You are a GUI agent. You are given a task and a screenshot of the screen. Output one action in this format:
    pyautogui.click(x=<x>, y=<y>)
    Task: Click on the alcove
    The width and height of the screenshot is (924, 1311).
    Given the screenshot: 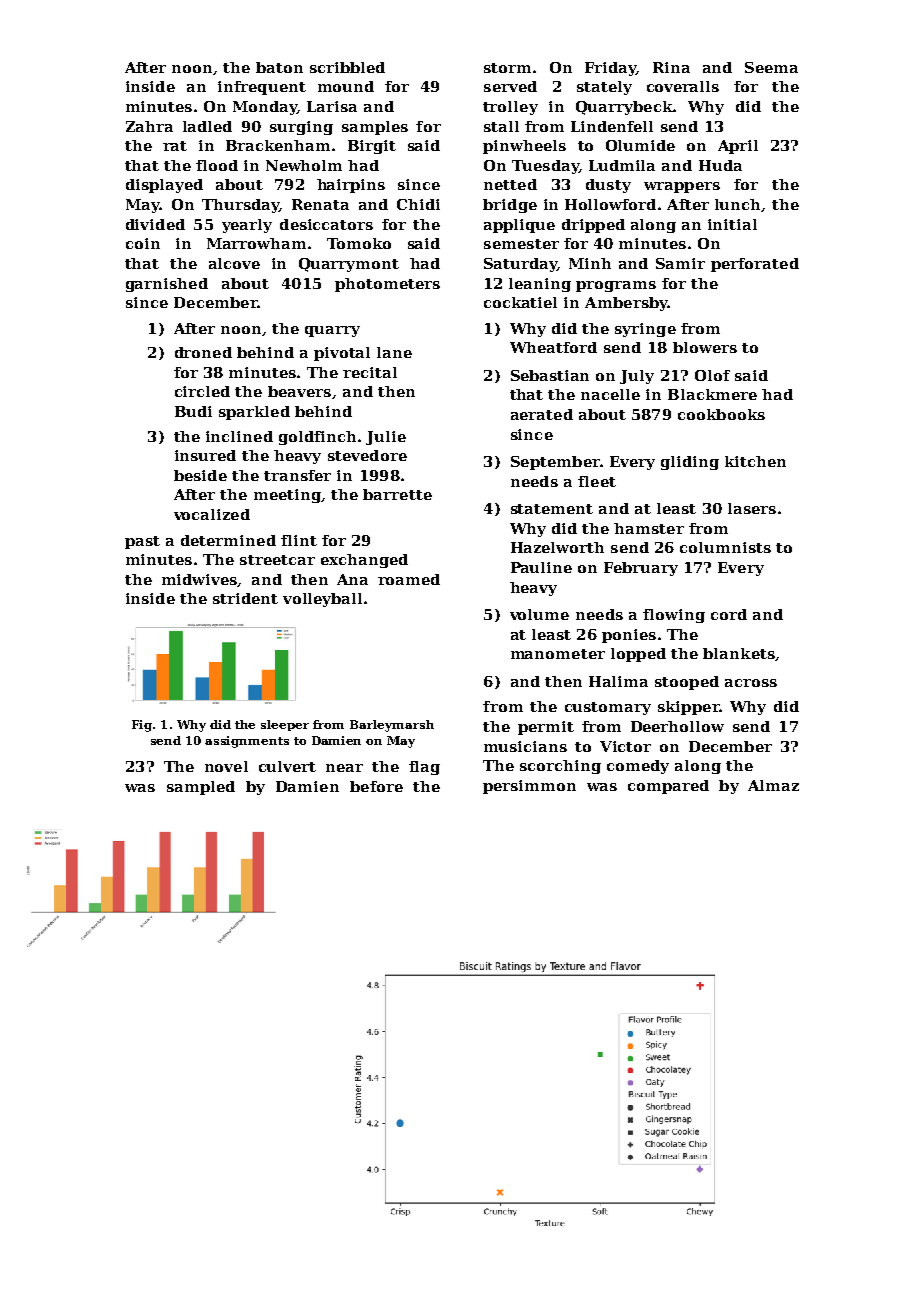 What is the action you would take?
    pyautogui.click(x=234, y=263)
